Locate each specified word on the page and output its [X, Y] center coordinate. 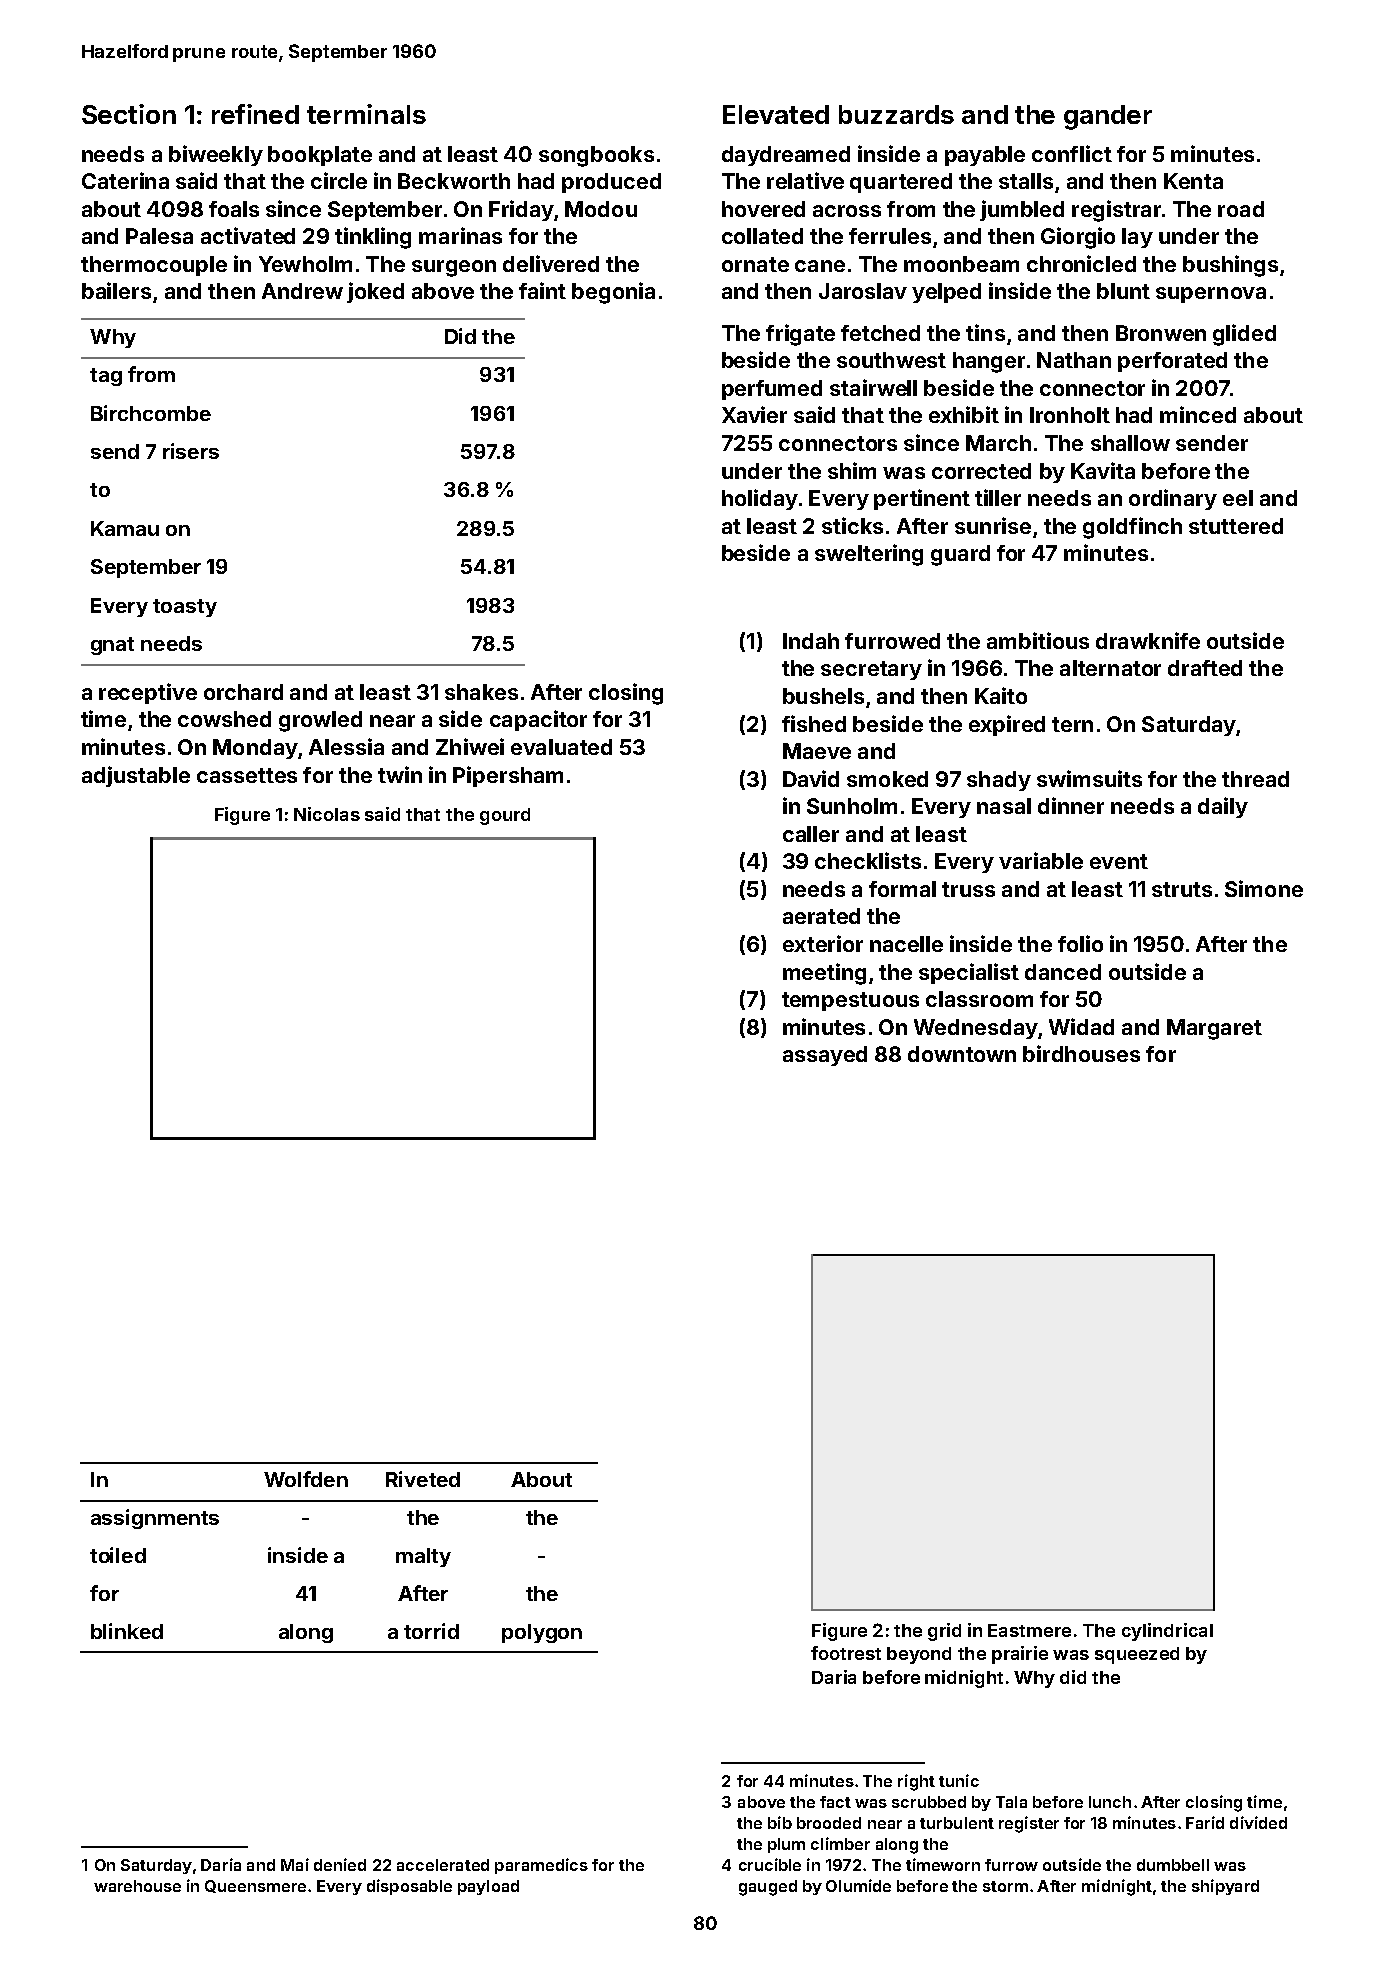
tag [106, 377]
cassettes [247, 775]
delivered [551, 263]
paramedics [541, 1866]
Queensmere [255, 1886]
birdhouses [1081, 1053]
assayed [825, 1056]
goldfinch [1132, 528]
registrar [1116, 211]
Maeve [817, 751]
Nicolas [327, 814]
